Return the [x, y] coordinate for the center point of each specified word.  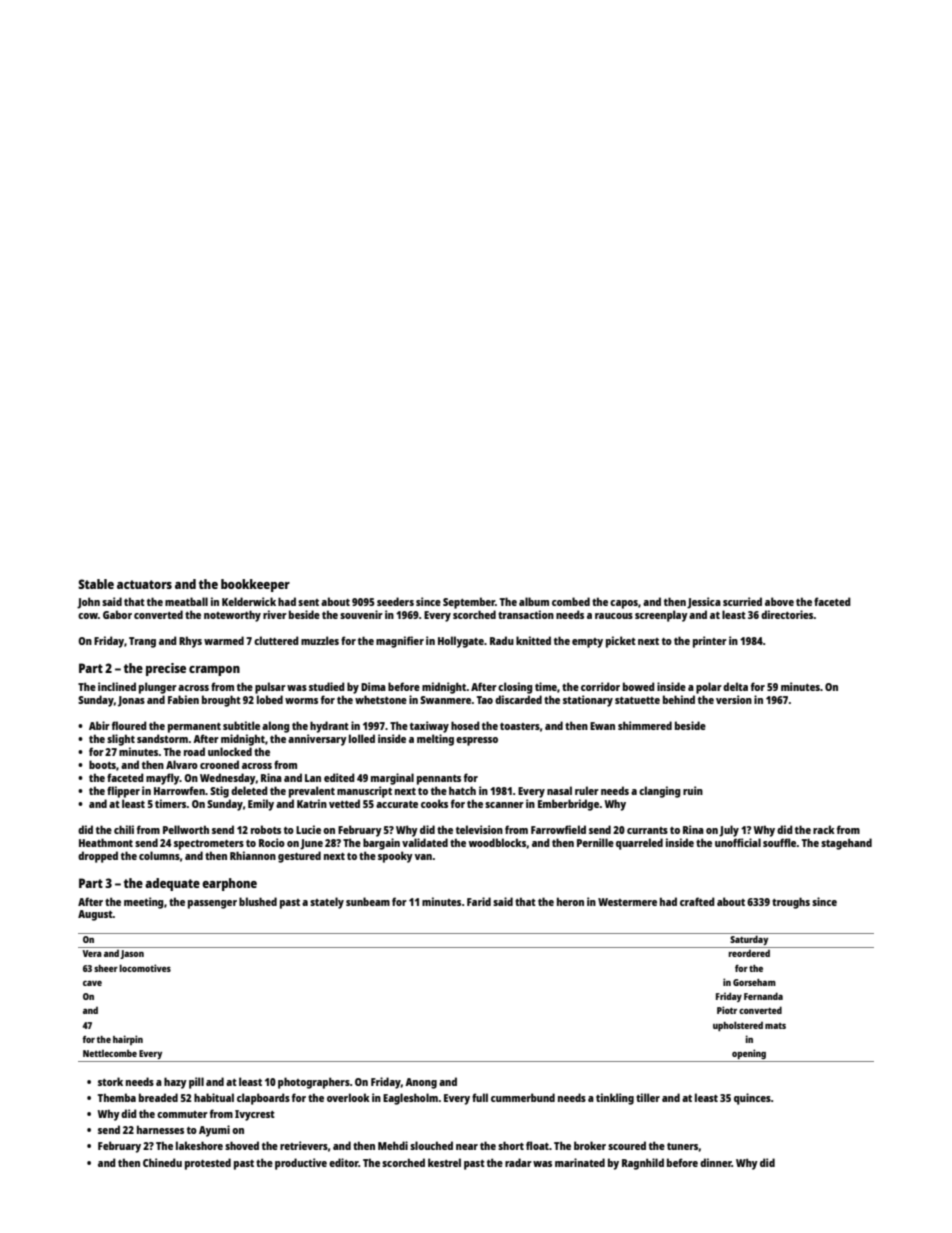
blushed [258, 901]
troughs [791, 903]
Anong [421, 1083]
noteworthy [232, 616]
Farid [479, 901]
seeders [395, 601]
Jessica [704, 603]
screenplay [661, 616]
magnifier [400, 642]
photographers [314, 1083]
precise [166, 669]
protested [208, 1164]
